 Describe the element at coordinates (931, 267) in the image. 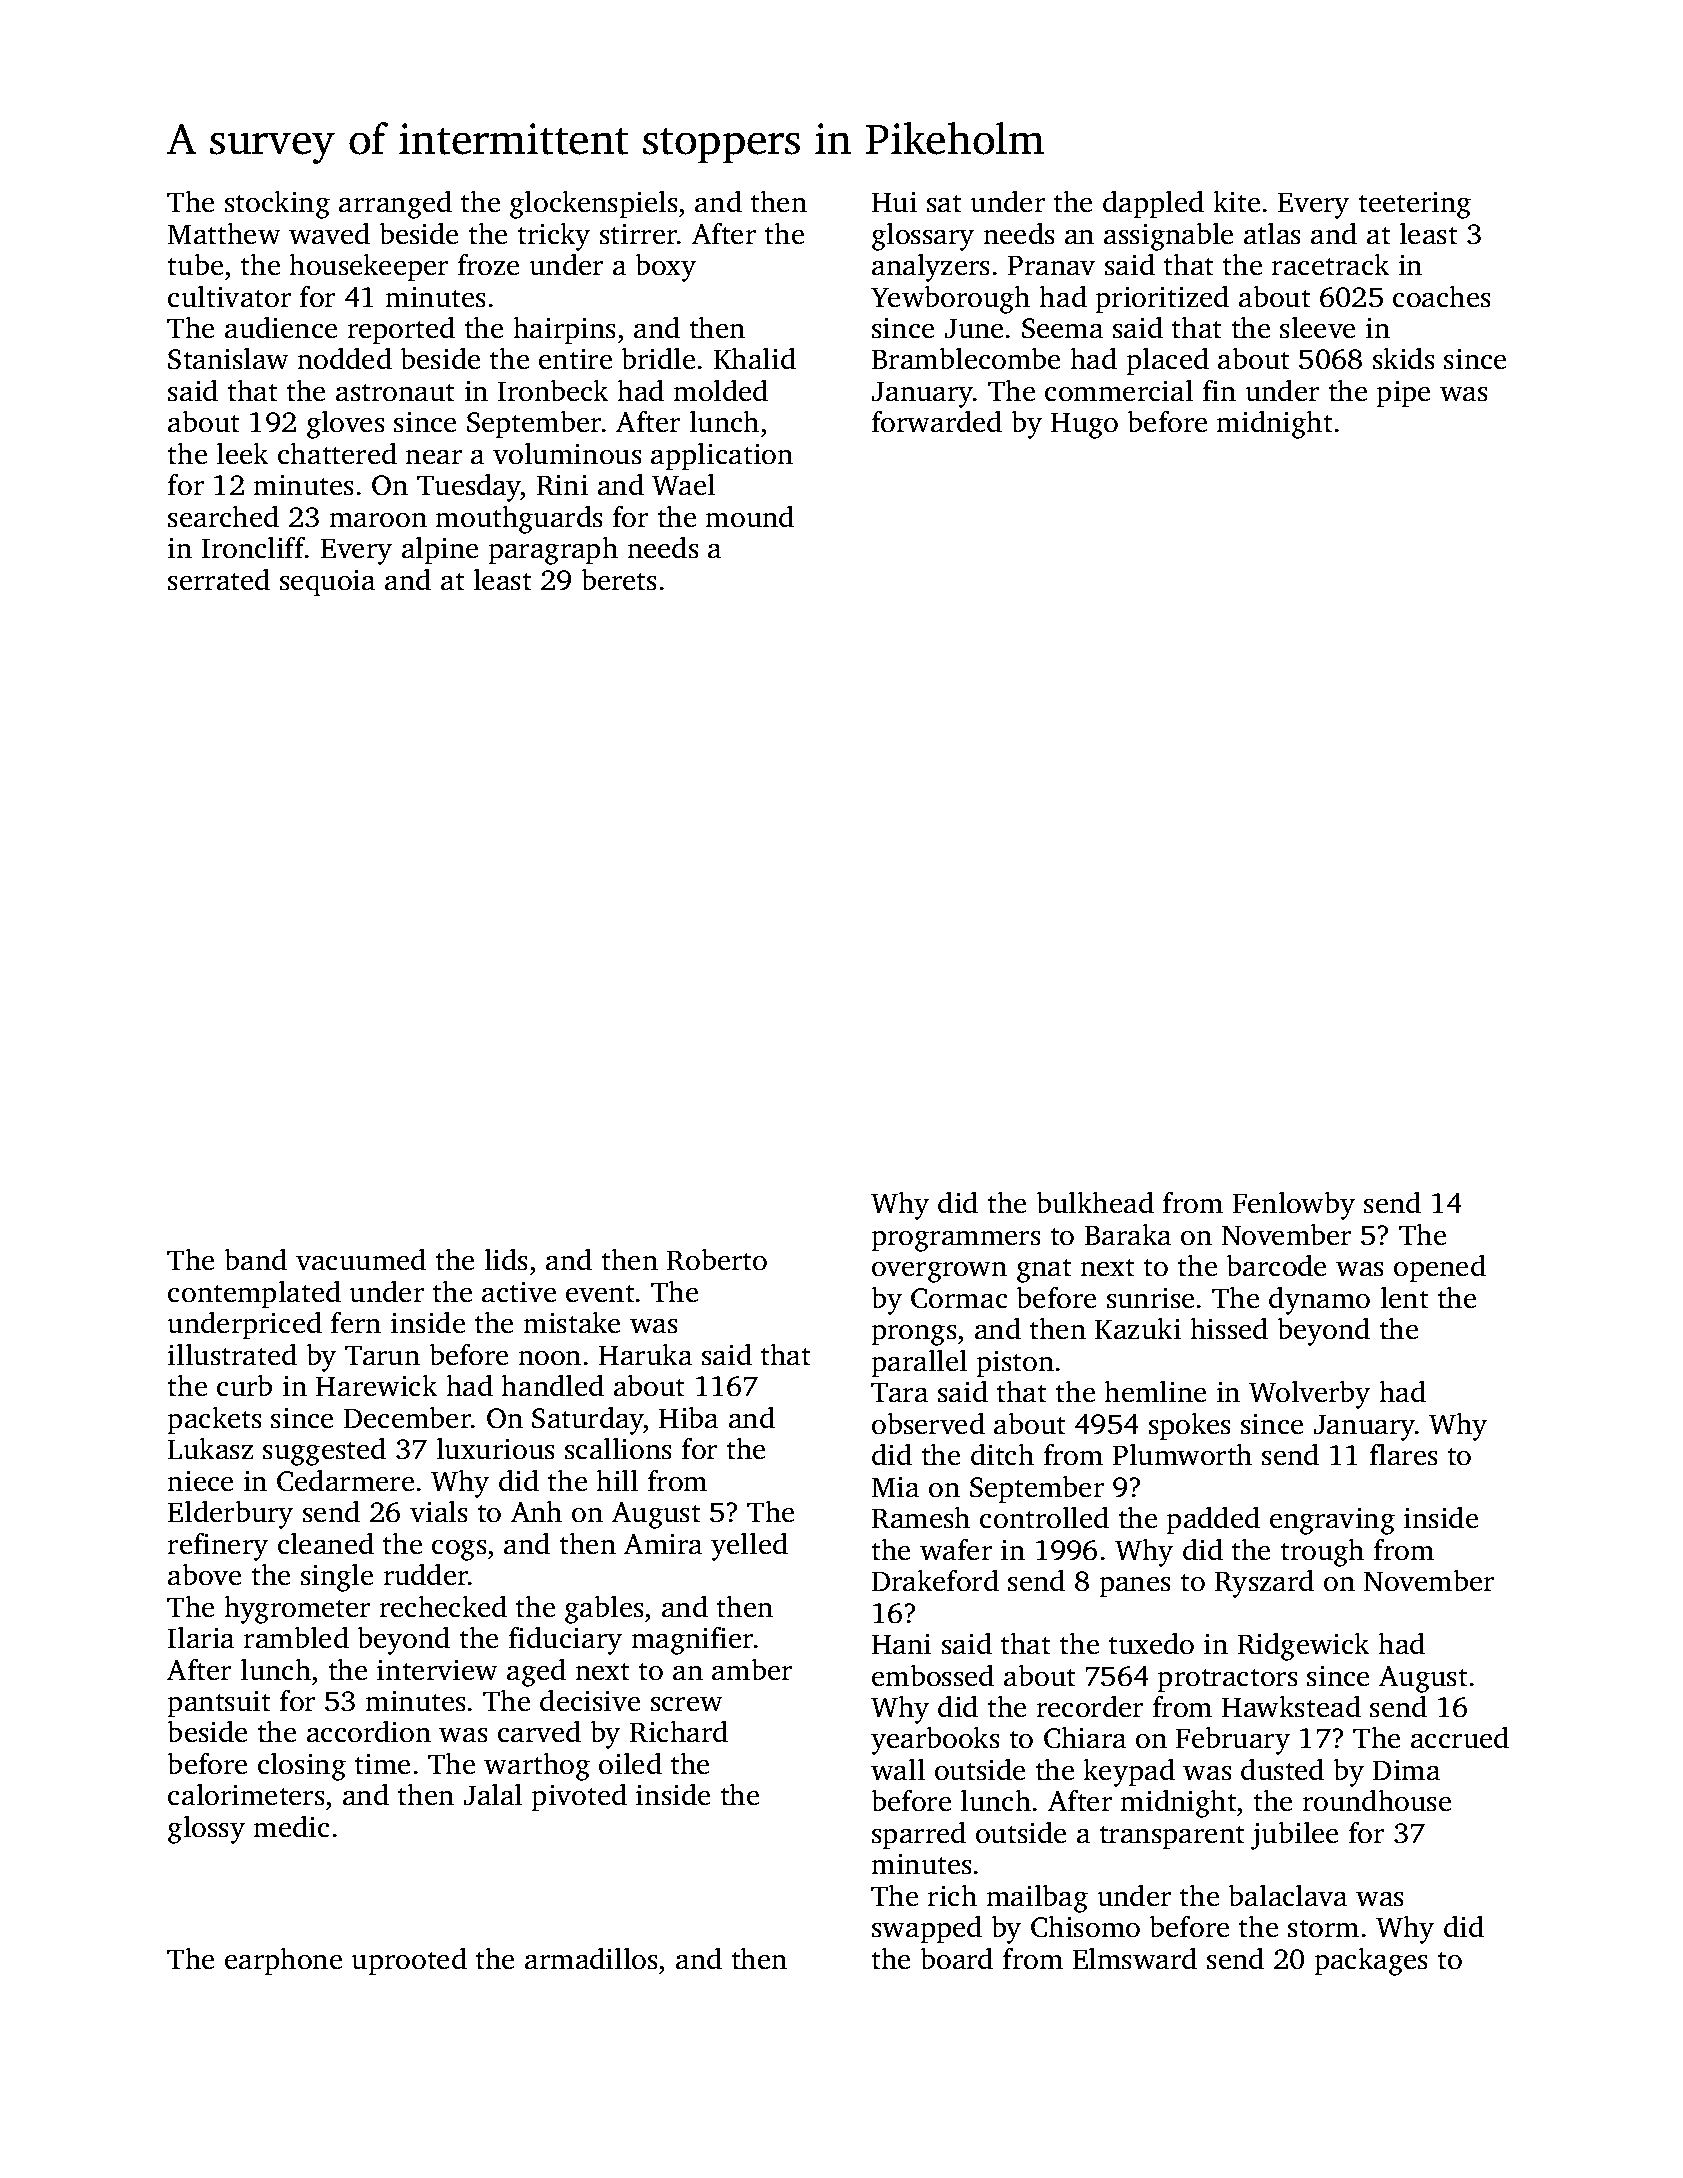

I see `analyzers` at that location.
